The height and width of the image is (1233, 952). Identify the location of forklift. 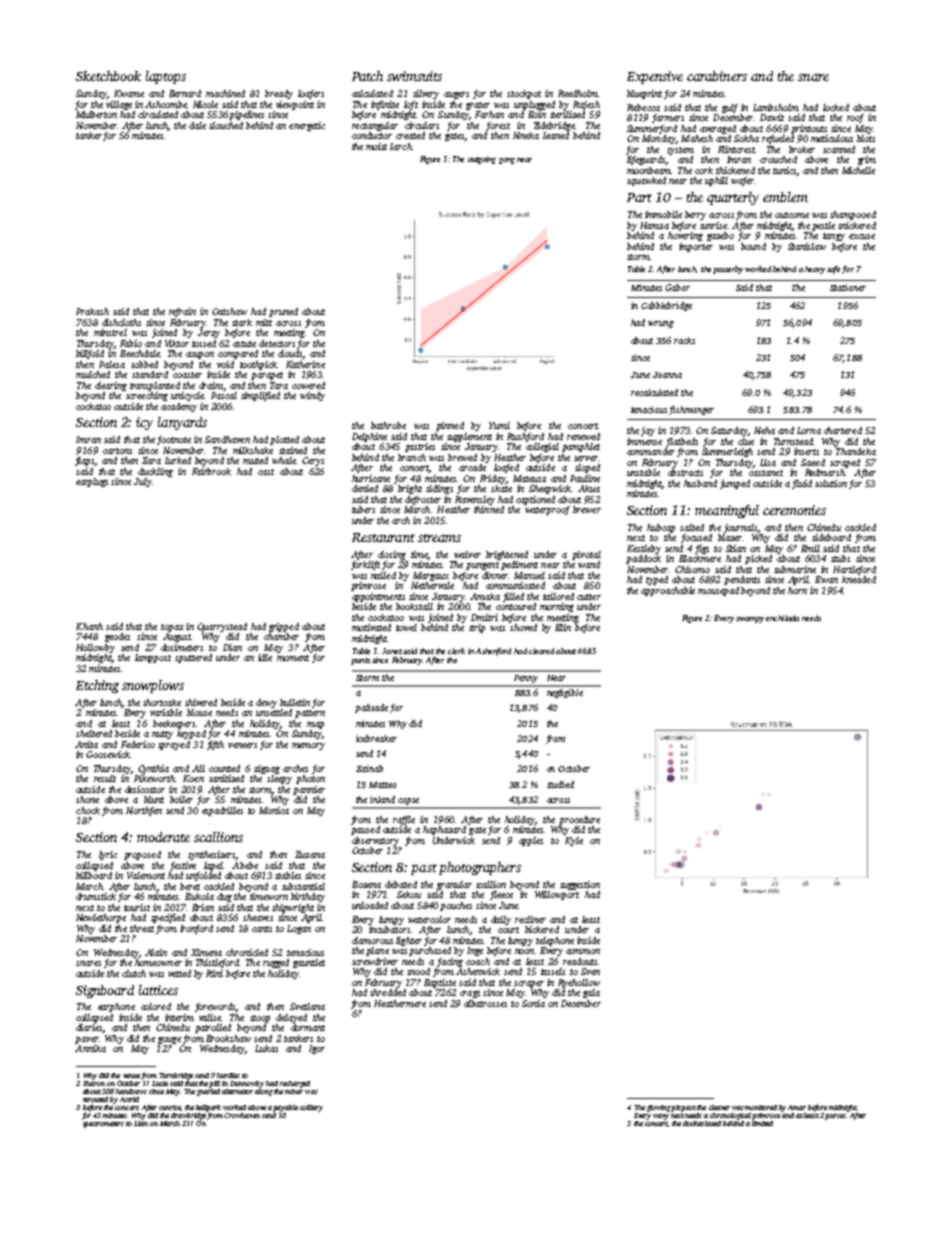
(365, 565).
